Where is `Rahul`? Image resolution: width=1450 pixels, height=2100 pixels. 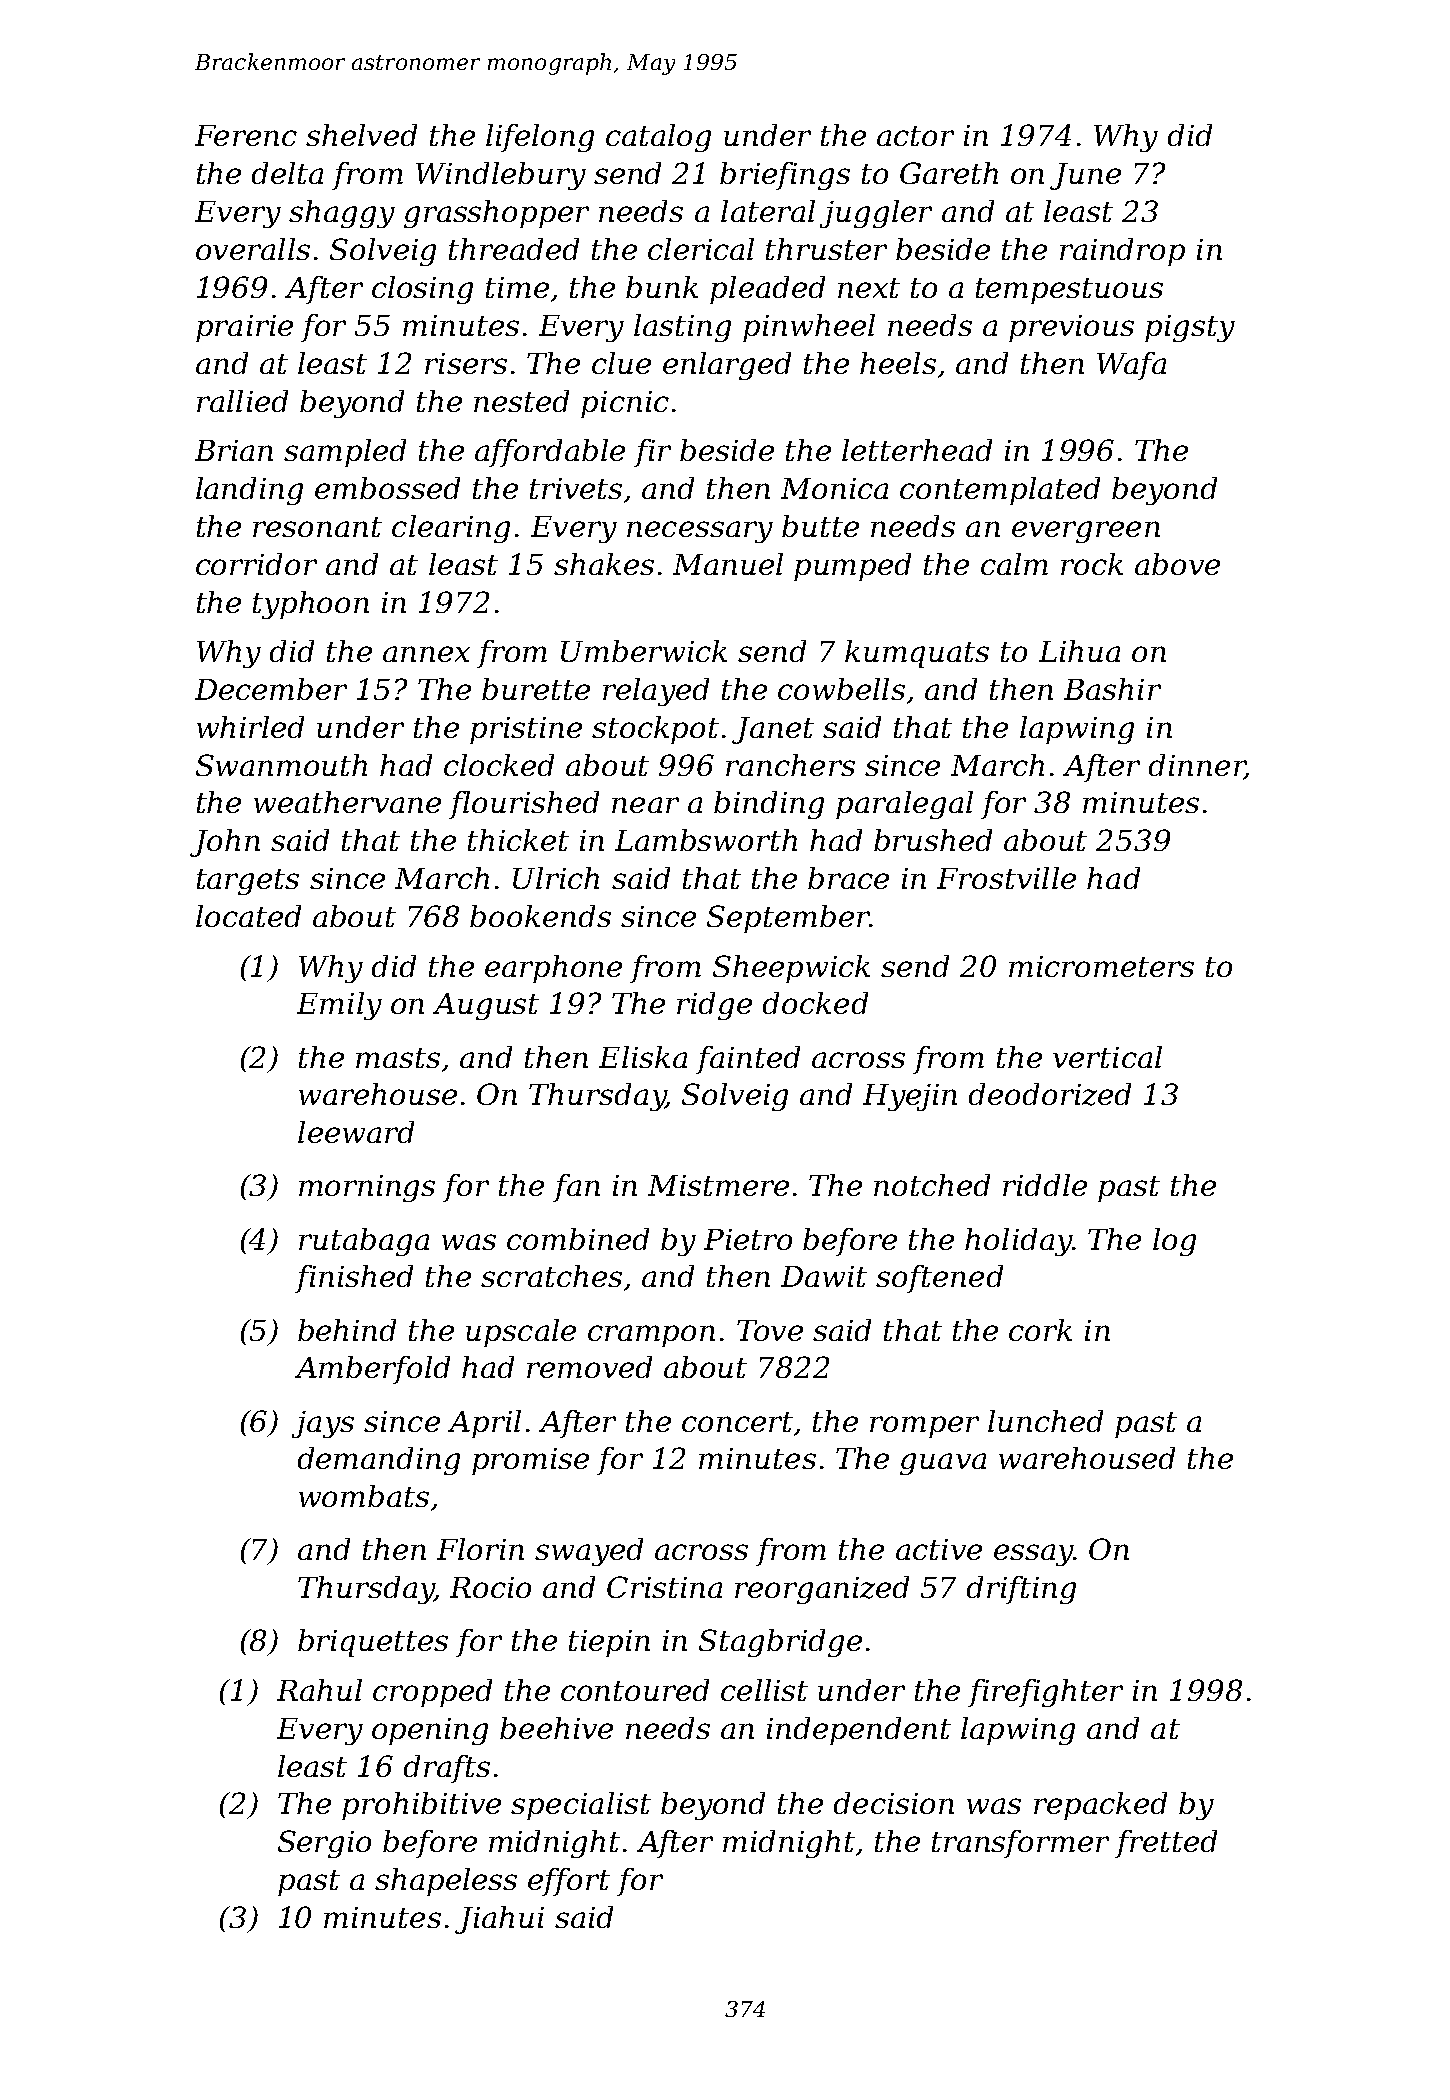
Rahul is located at coordinates (319, 1690).
